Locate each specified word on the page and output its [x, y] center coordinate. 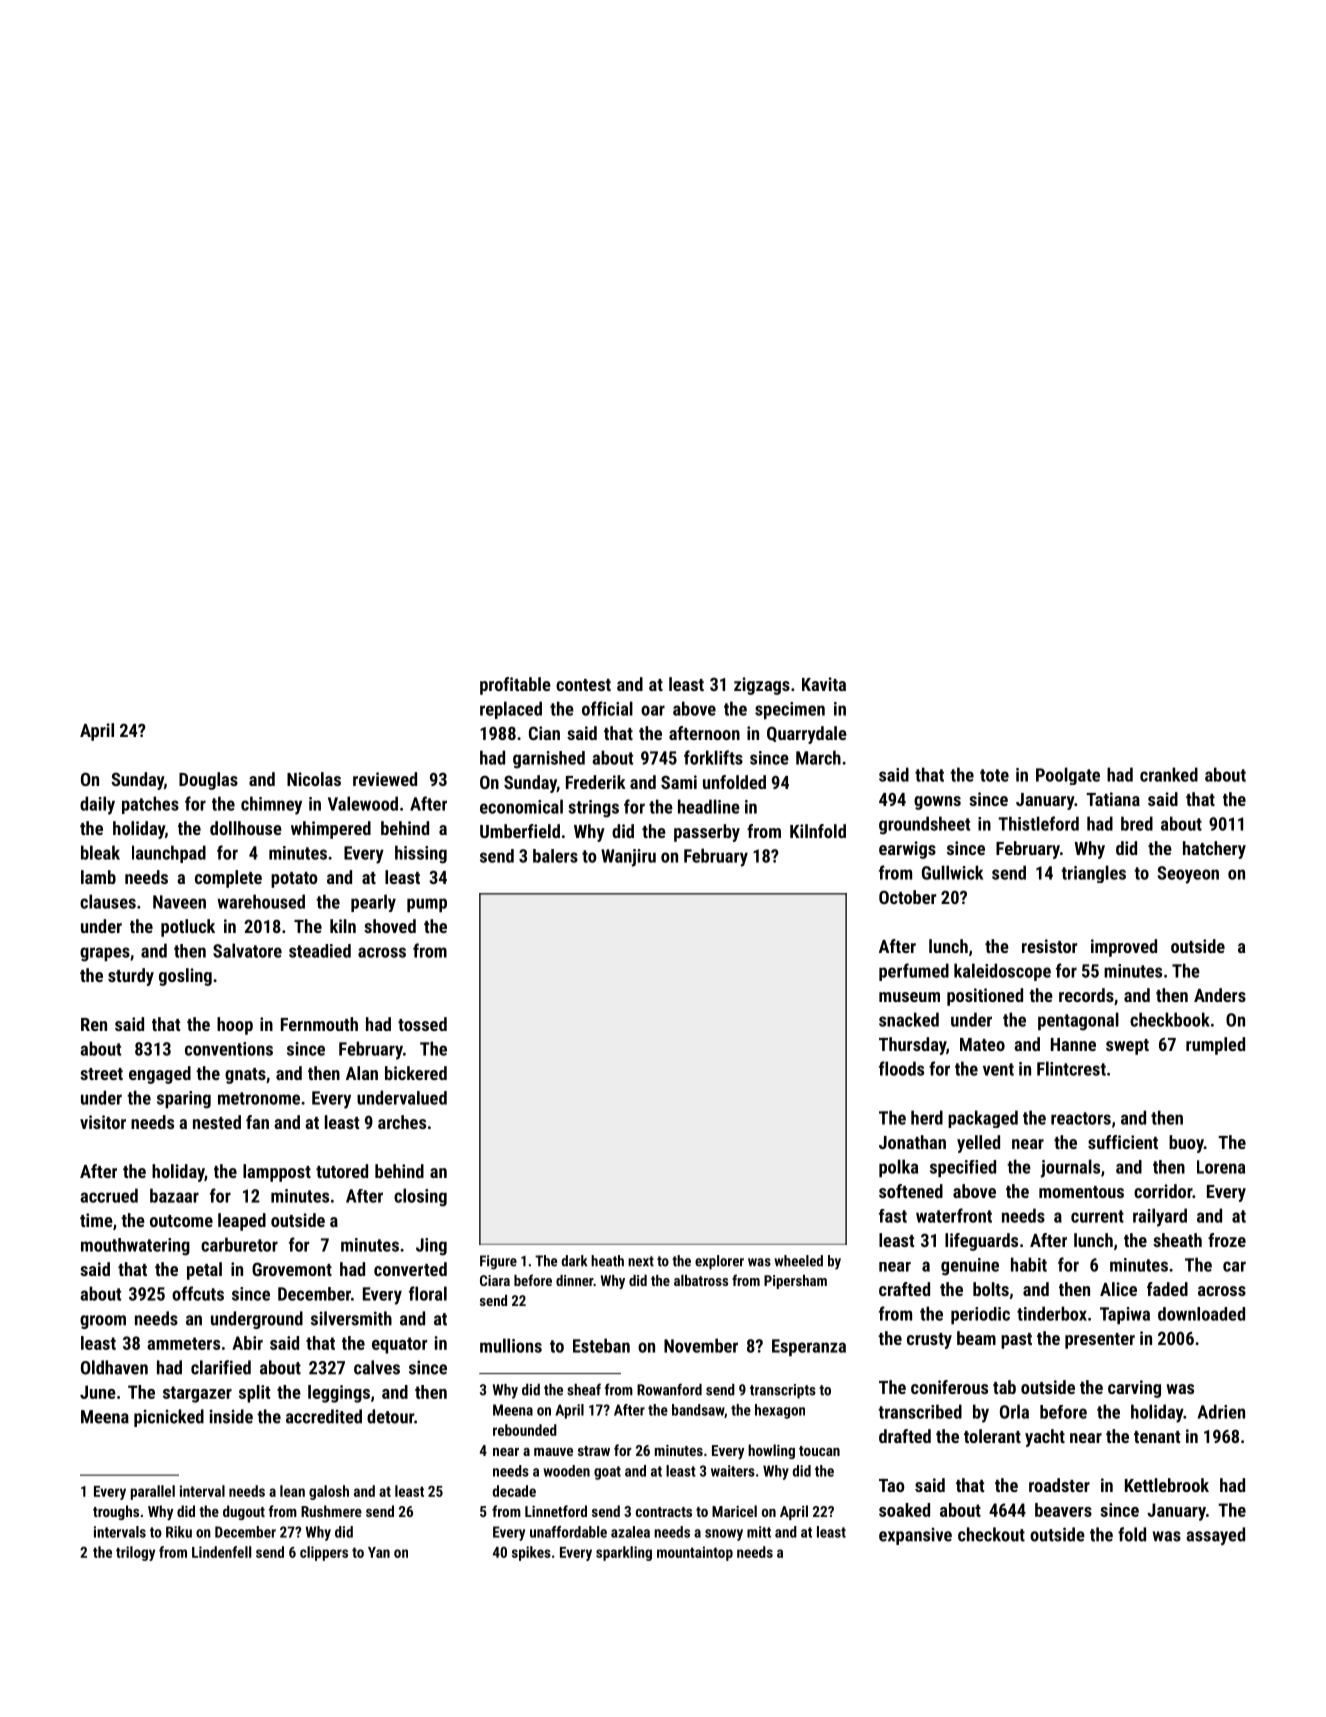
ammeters [183, 1343]
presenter [1100, 1341]
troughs [116, 1512]
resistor [1049, 946]
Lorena [1221, 1167]
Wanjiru [628, 858]
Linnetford [556, 1511]
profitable [515, 686]
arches [402, 1122]
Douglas [208, 781]
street [101, 1074]
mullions [511, 1345]
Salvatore [247, 950]
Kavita [824, 684]
